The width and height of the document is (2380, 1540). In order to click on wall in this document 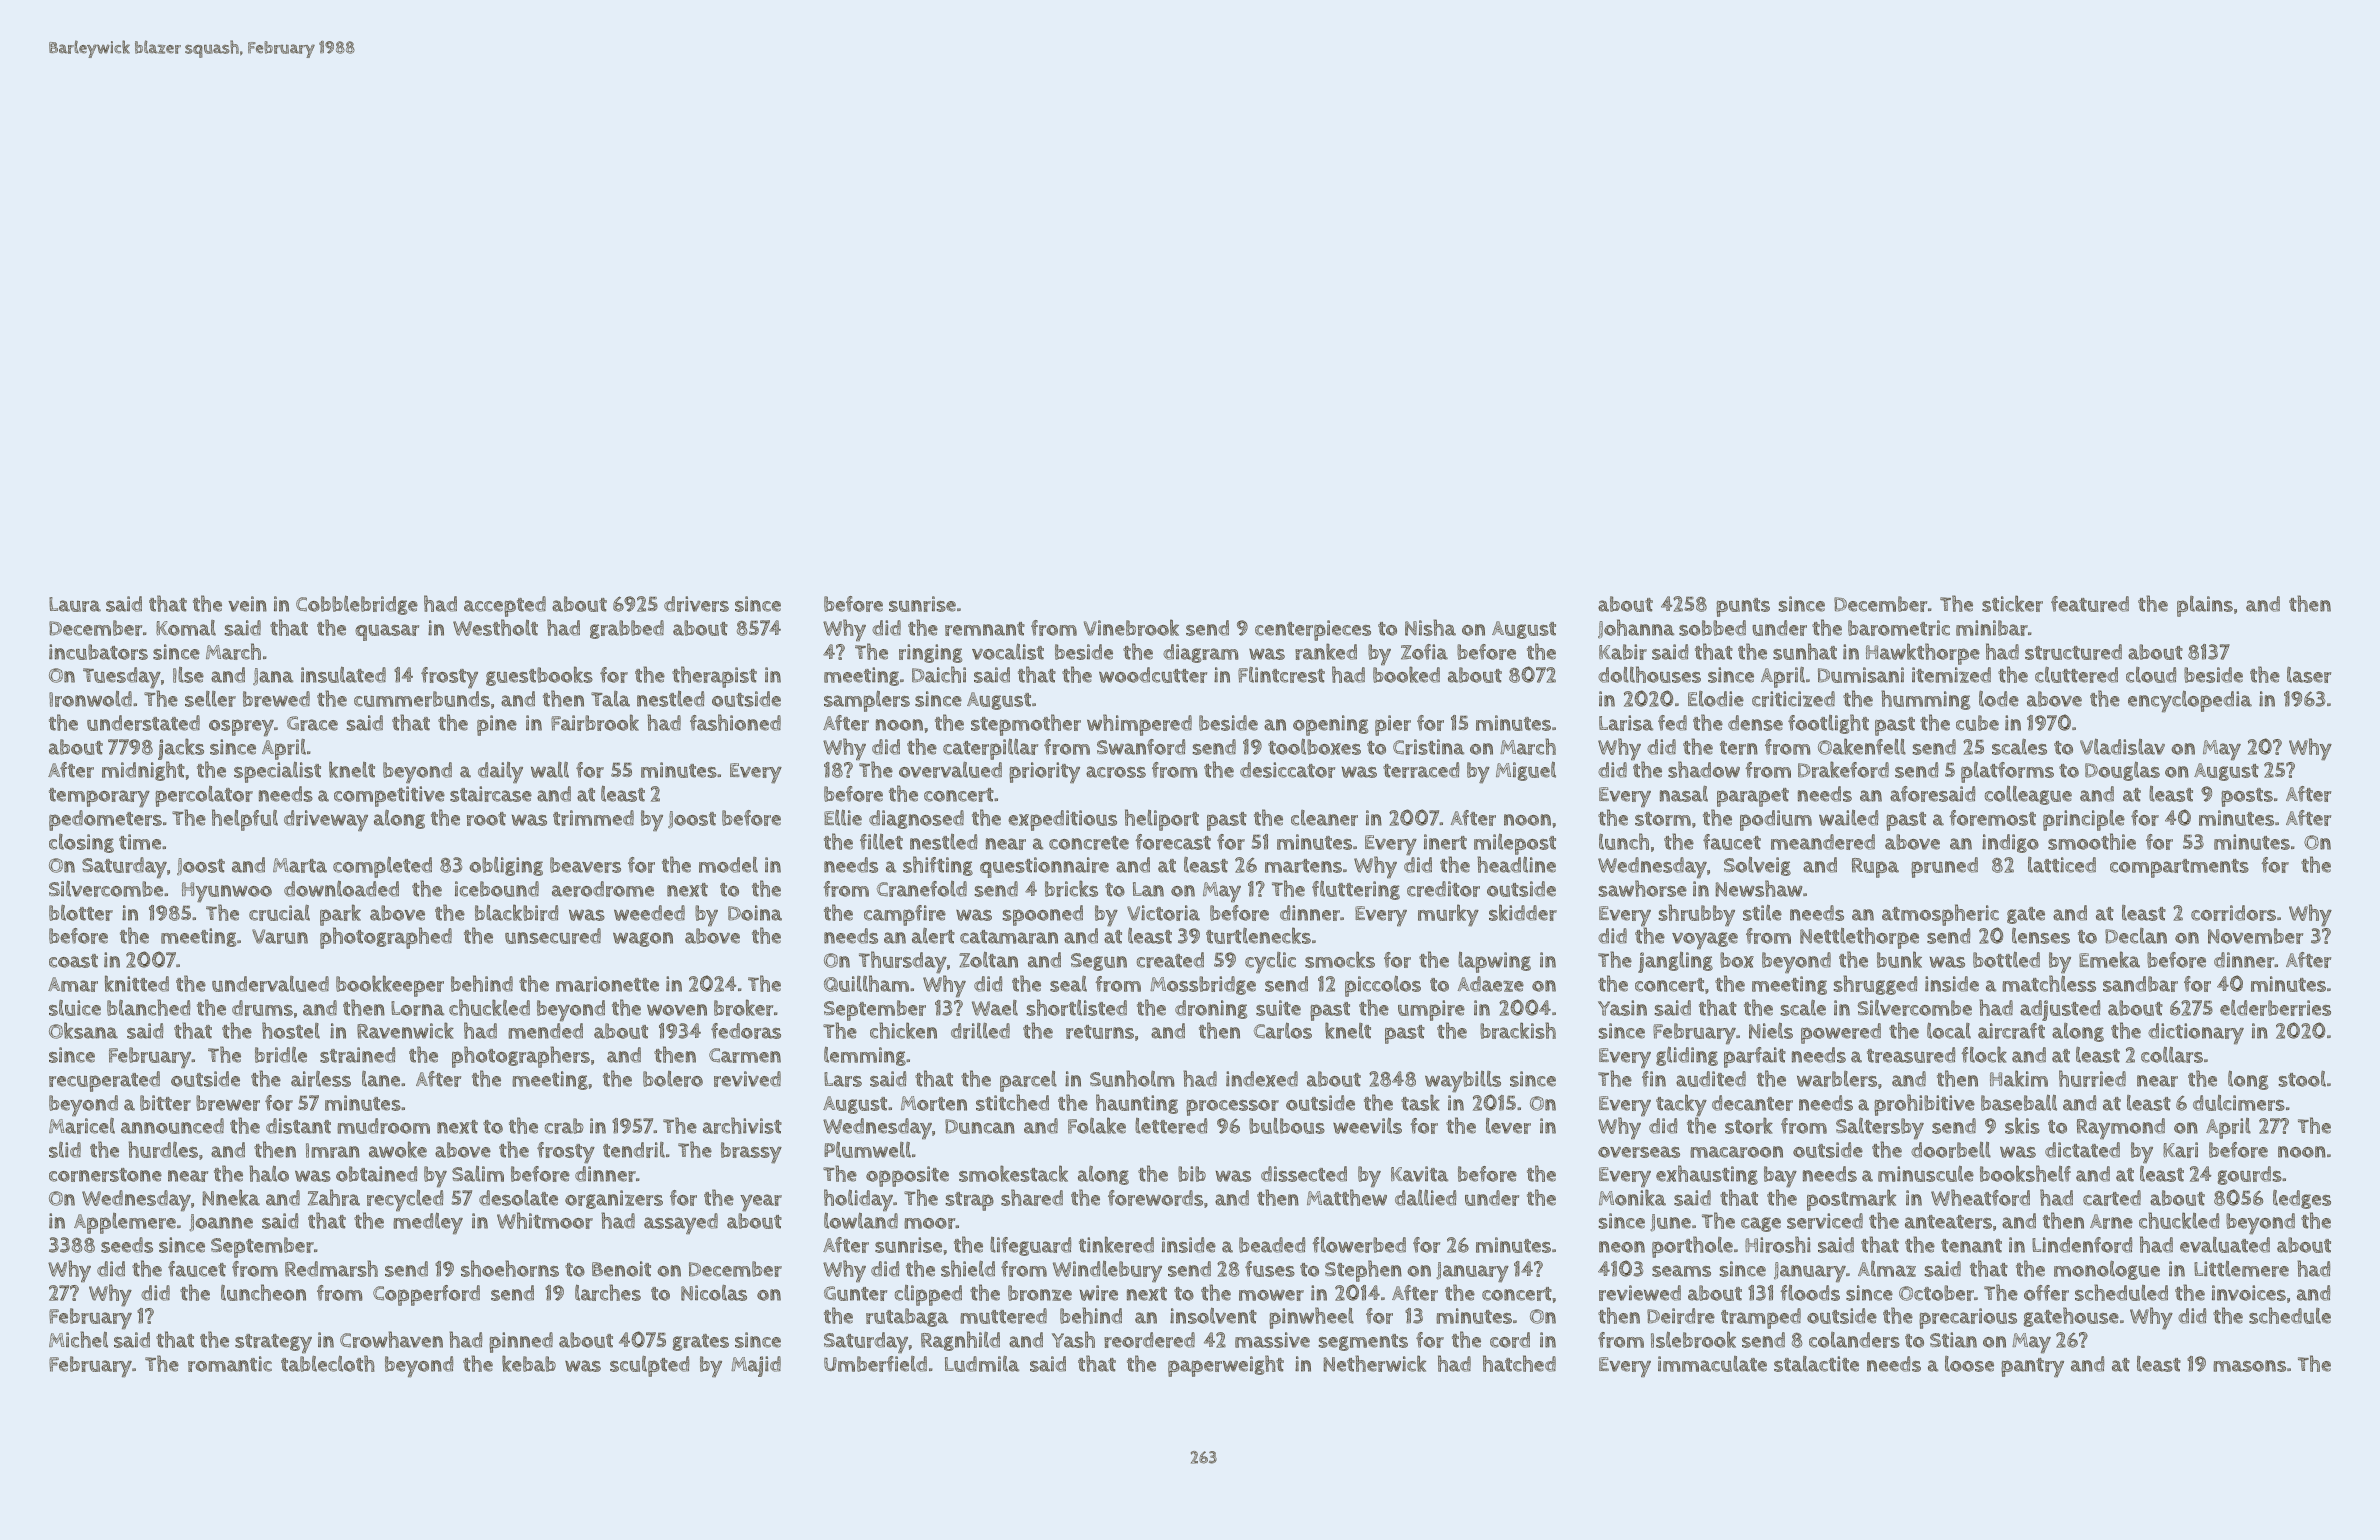, I will do `click(550, 769)`.
